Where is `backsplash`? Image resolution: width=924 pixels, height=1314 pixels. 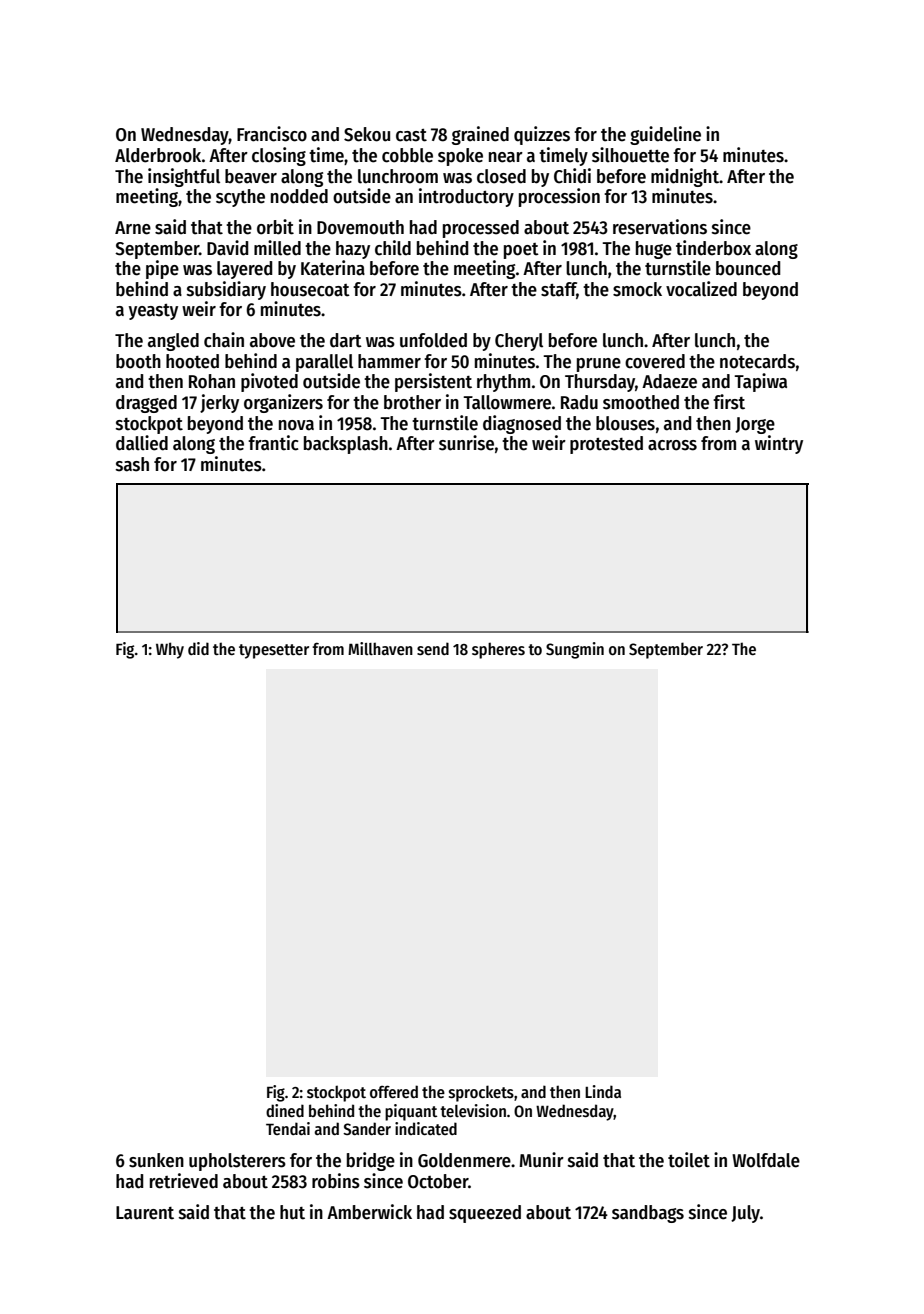 backsplash is located at coordinates (346, 445).
